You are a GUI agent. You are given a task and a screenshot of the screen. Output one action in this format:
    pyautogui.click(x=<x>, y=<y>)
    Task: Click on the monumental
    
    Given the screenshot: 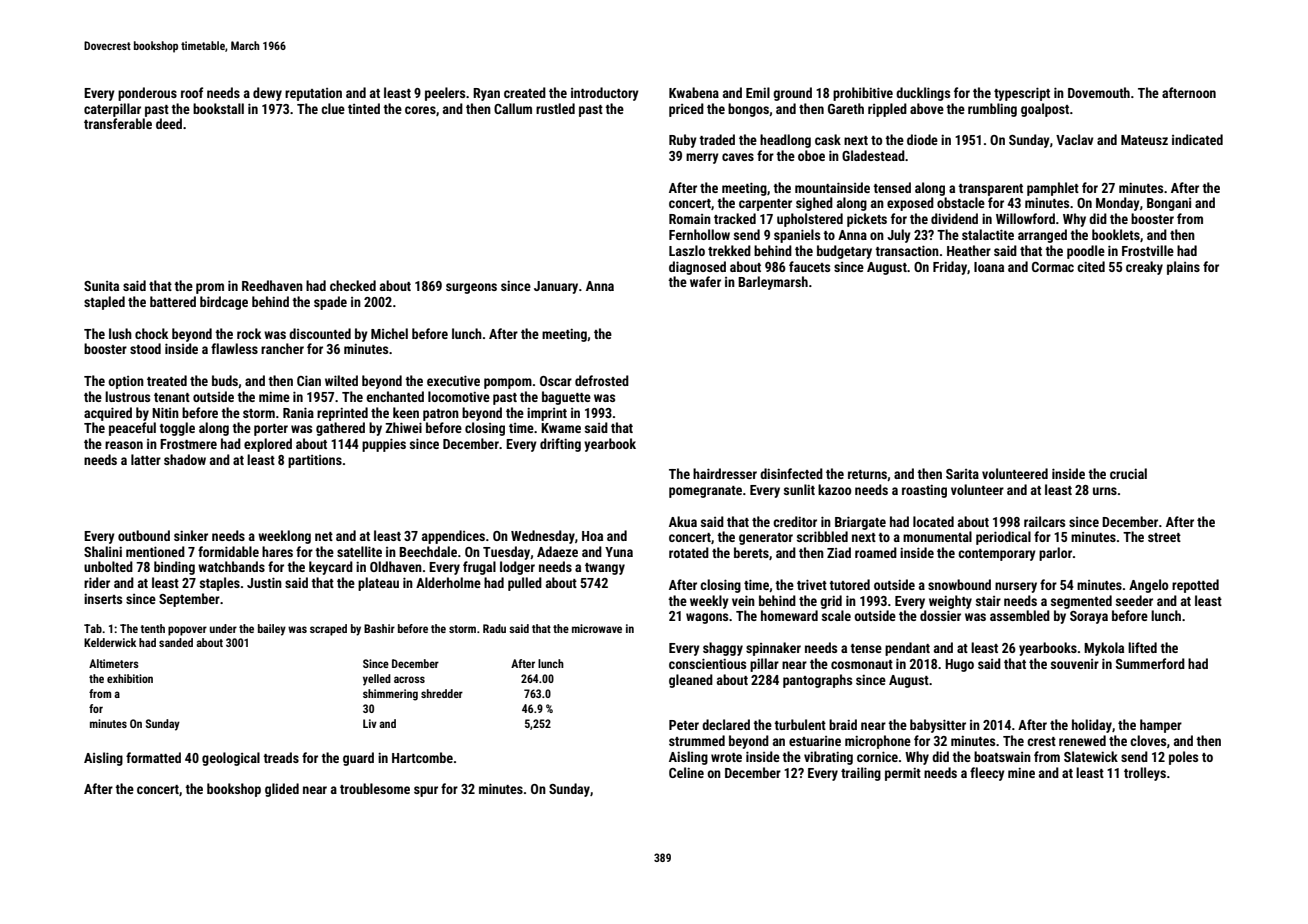 What is the action you would take?
    pyautogui.click(x=937, y=536)
